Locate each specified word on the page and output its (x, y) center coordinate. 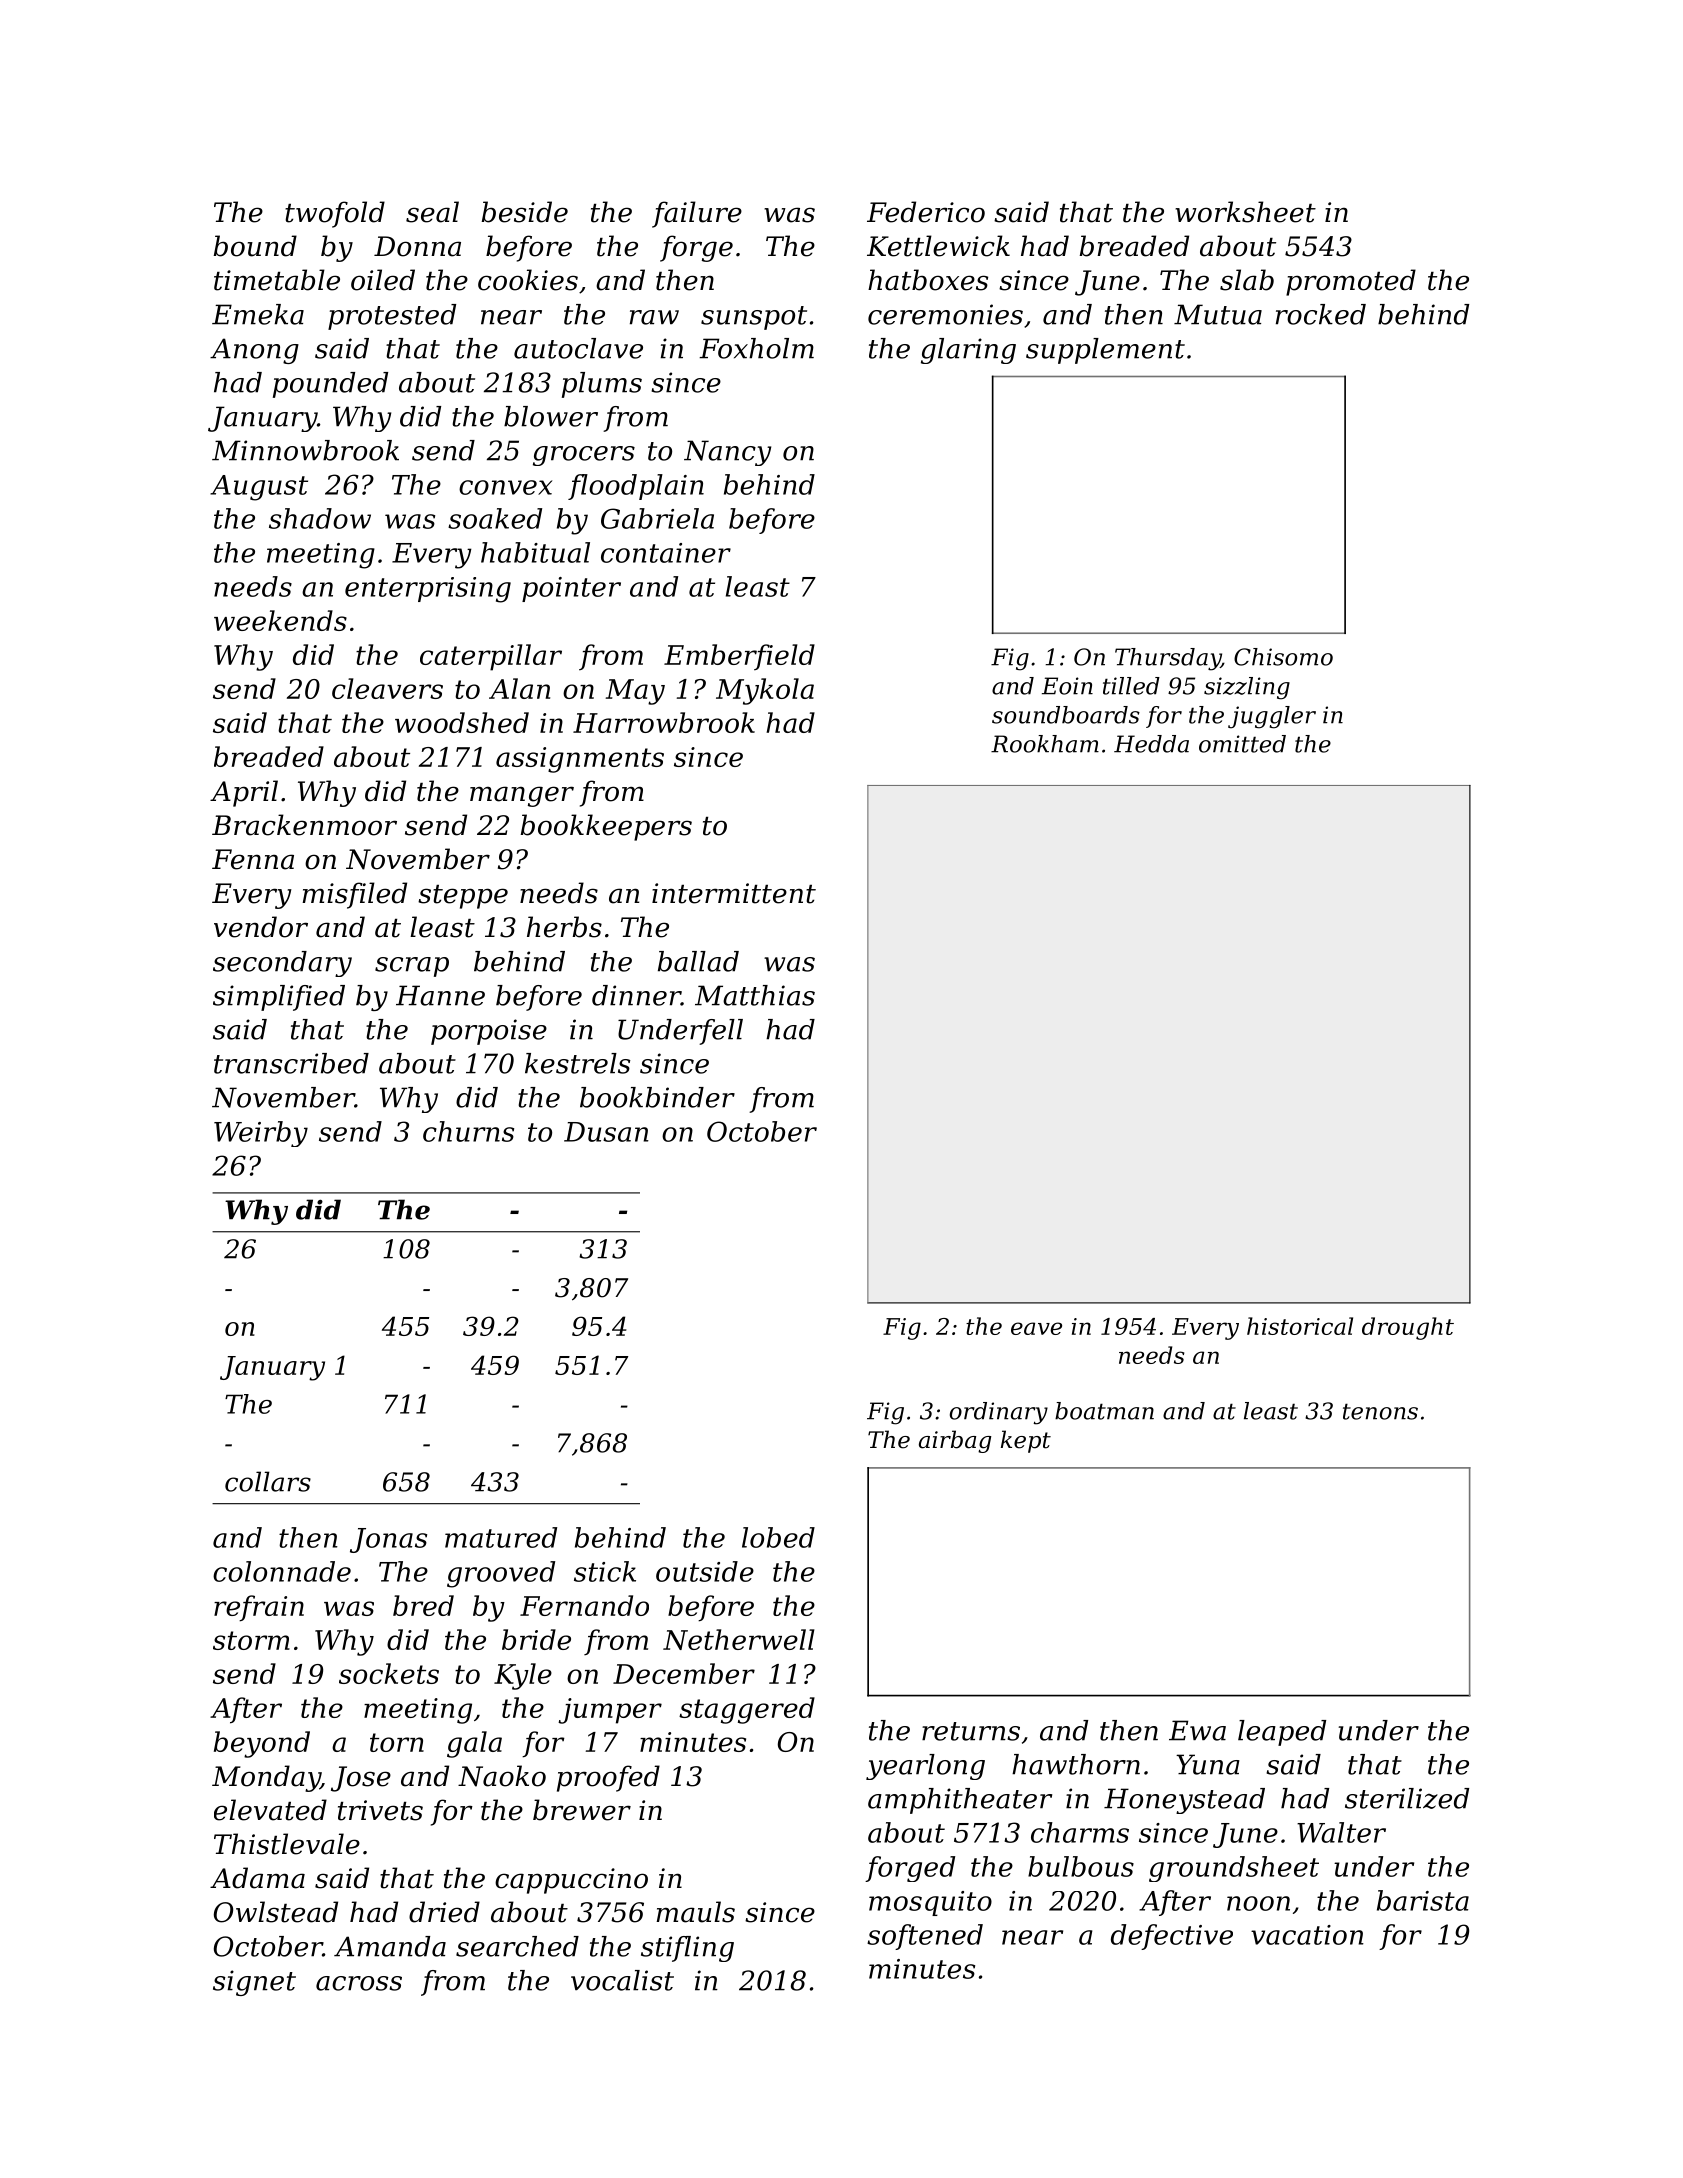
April (244, 793)
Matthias (755, 995)
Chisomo (1283, 657)
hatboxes (928, 280)
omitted (1242, 744)
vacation (1307, 1935)
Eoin (1067, 686)
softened (925, 1937)
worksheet (1245, 212)
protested (392, 317)
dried (444, 1912)
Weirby (261, 1134)
